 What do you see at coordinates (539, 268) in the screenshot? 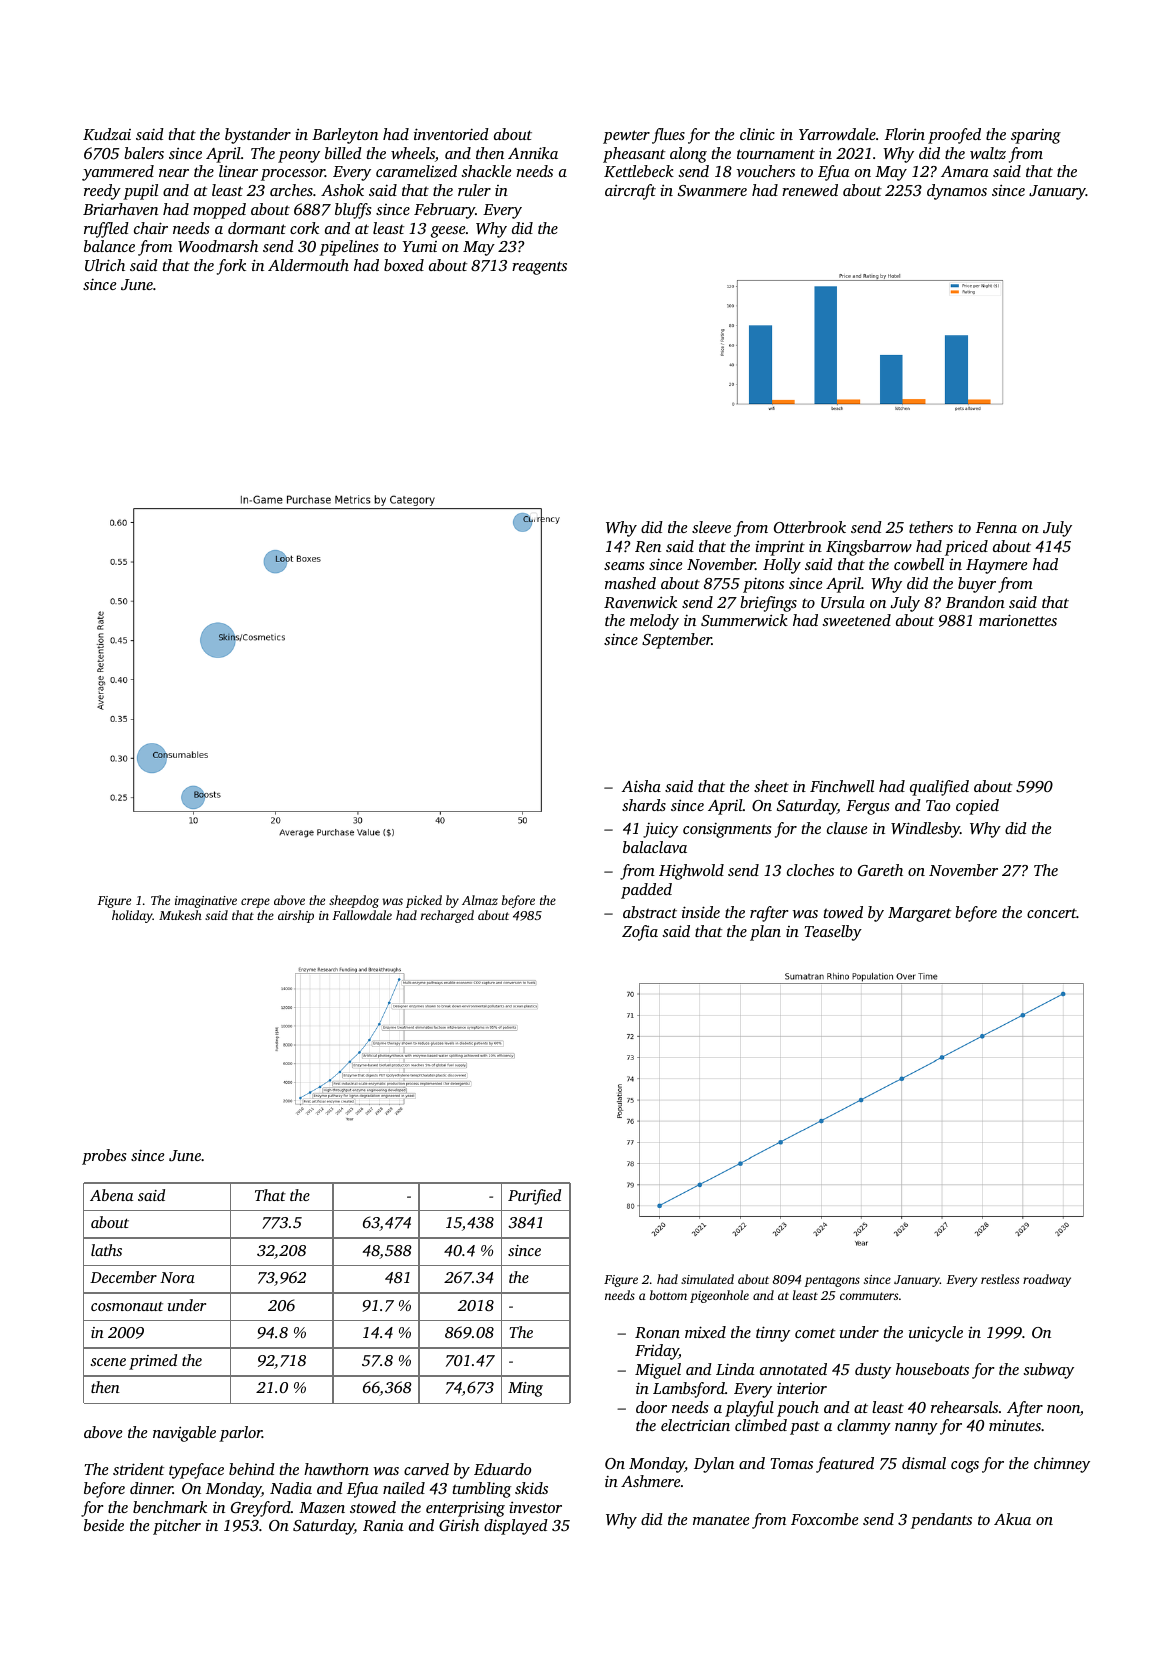
I see `reagents` at bounding box center [539, 268].
